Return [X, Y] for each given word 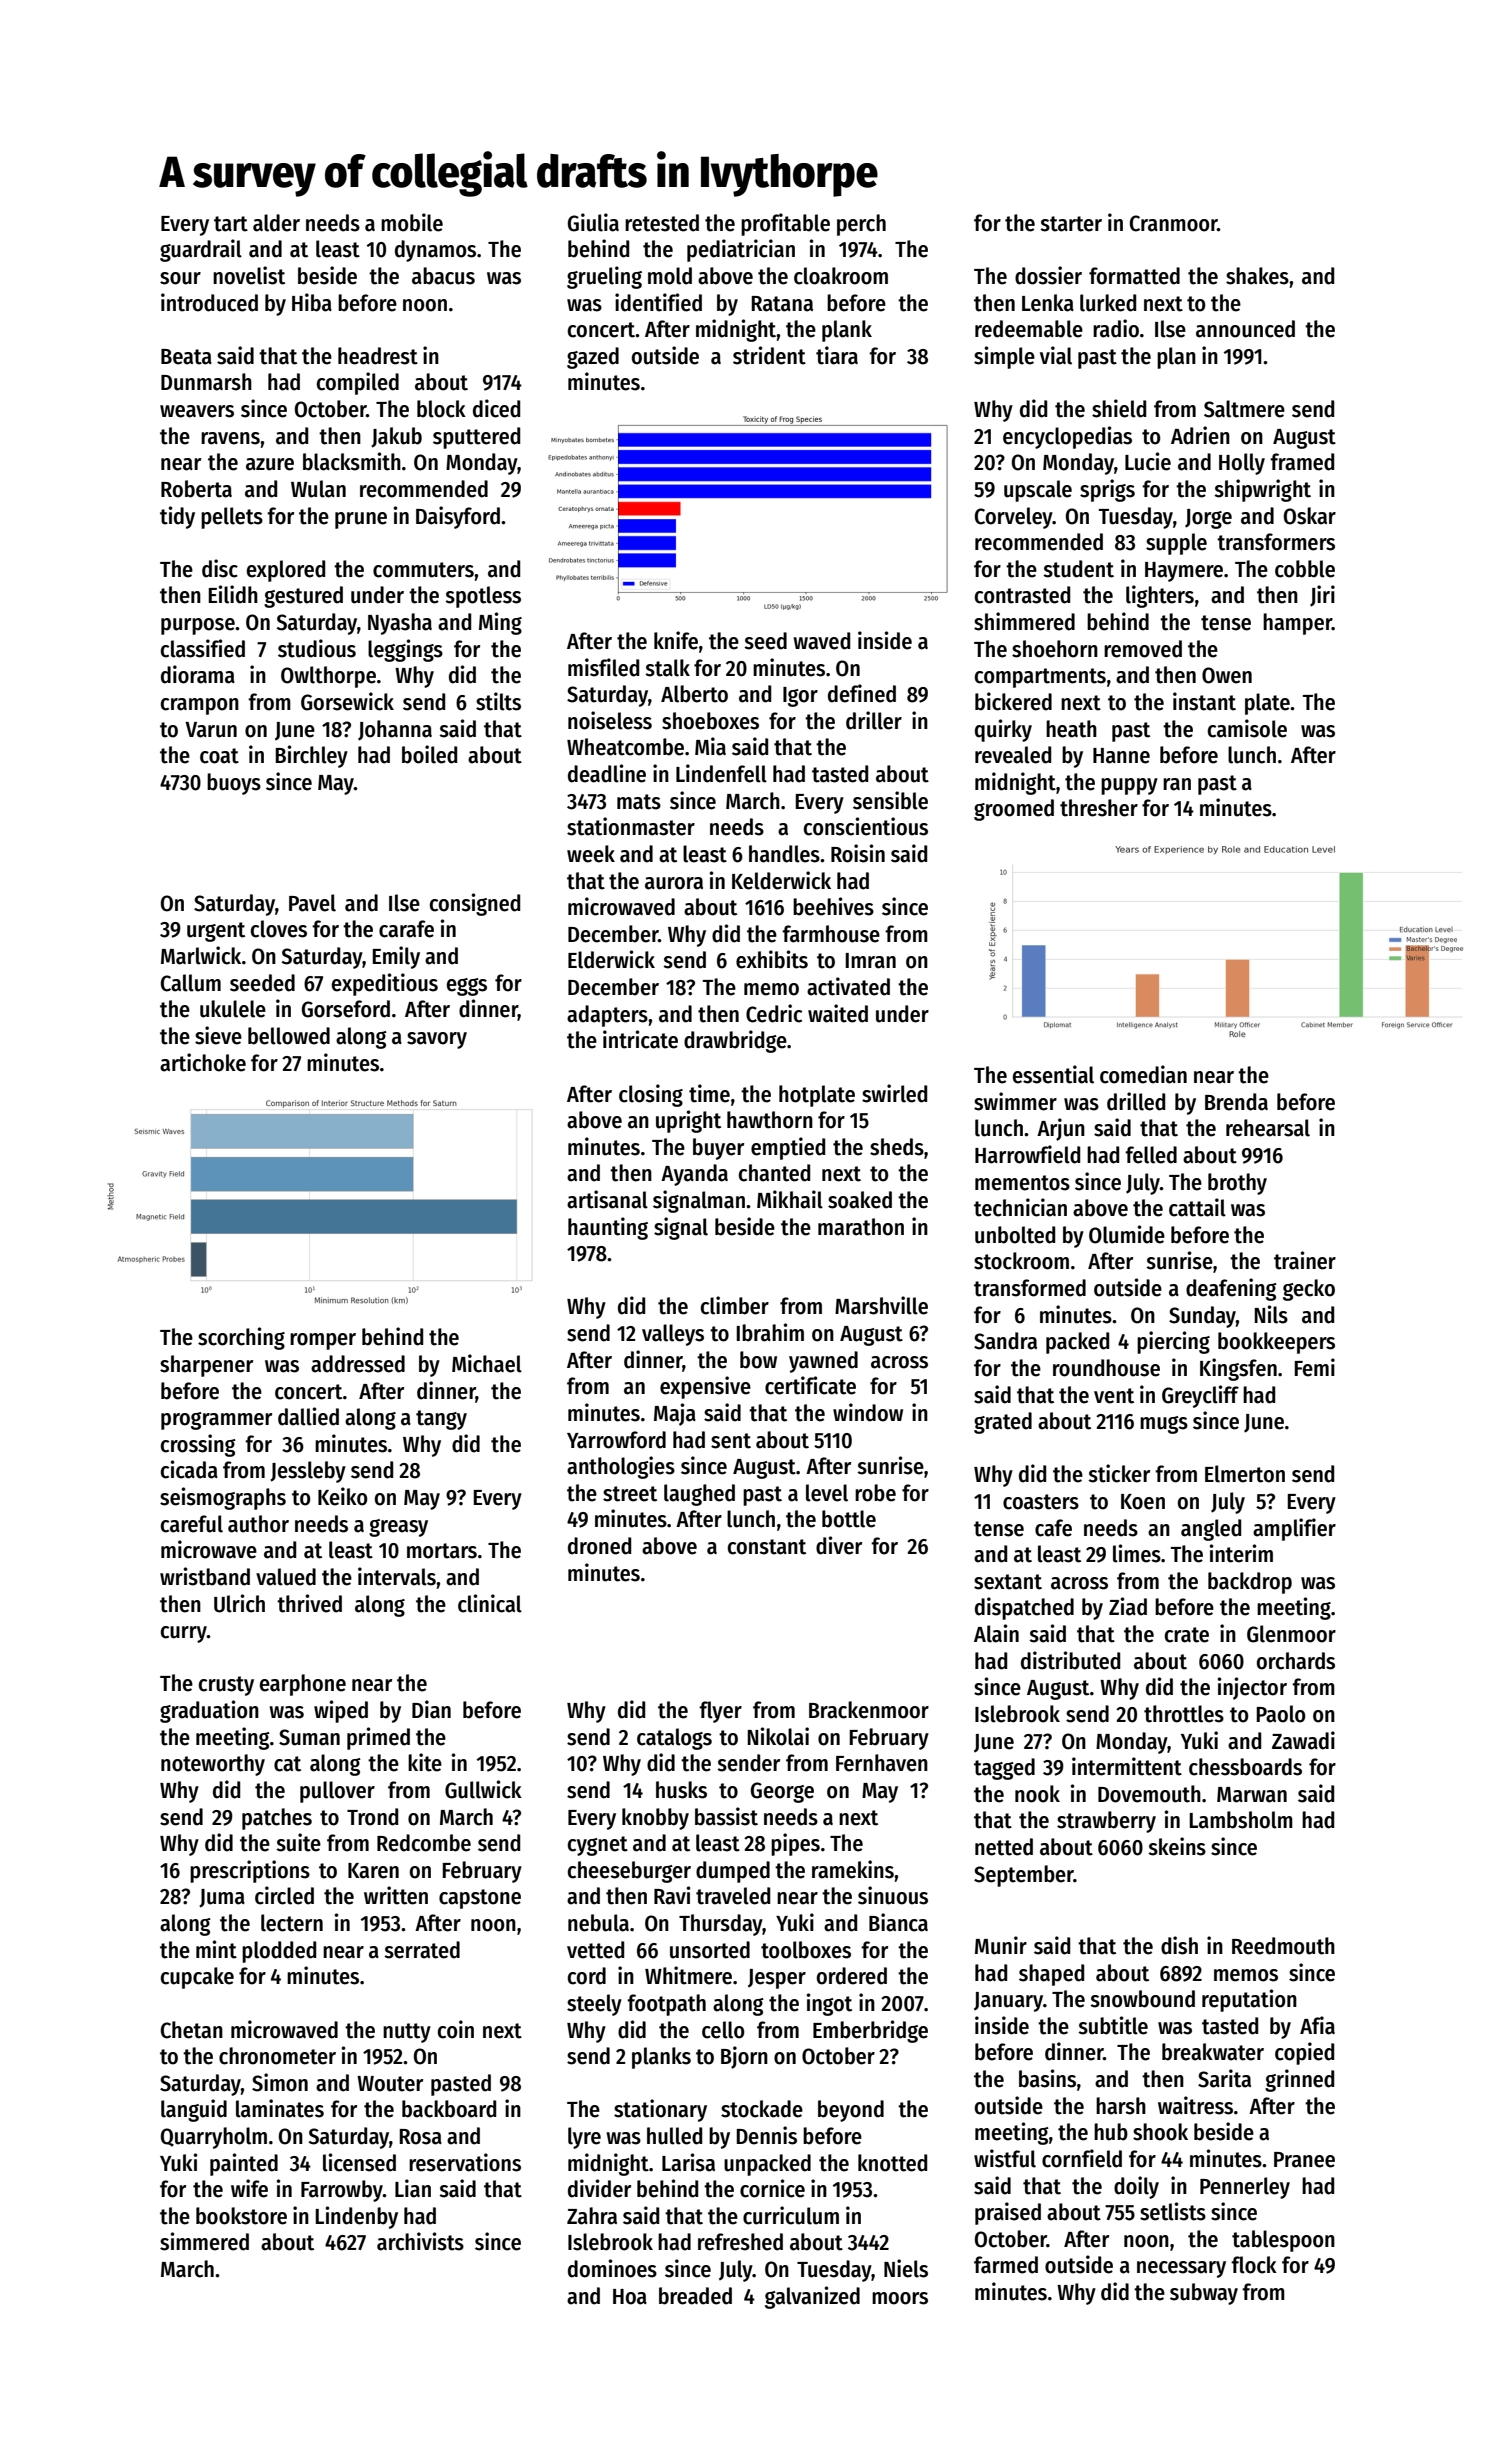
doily [1136, 2187]
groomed [1014, 810]
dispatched [1024, 1608]
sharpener [206, 1366]
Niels [906, 2268]
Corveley [1014, 518]
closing [651, 1095]
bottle [849, 1519]
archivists [420, 2241]
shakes [1257, 276]
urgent [216, 932]
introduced [209, 302]
